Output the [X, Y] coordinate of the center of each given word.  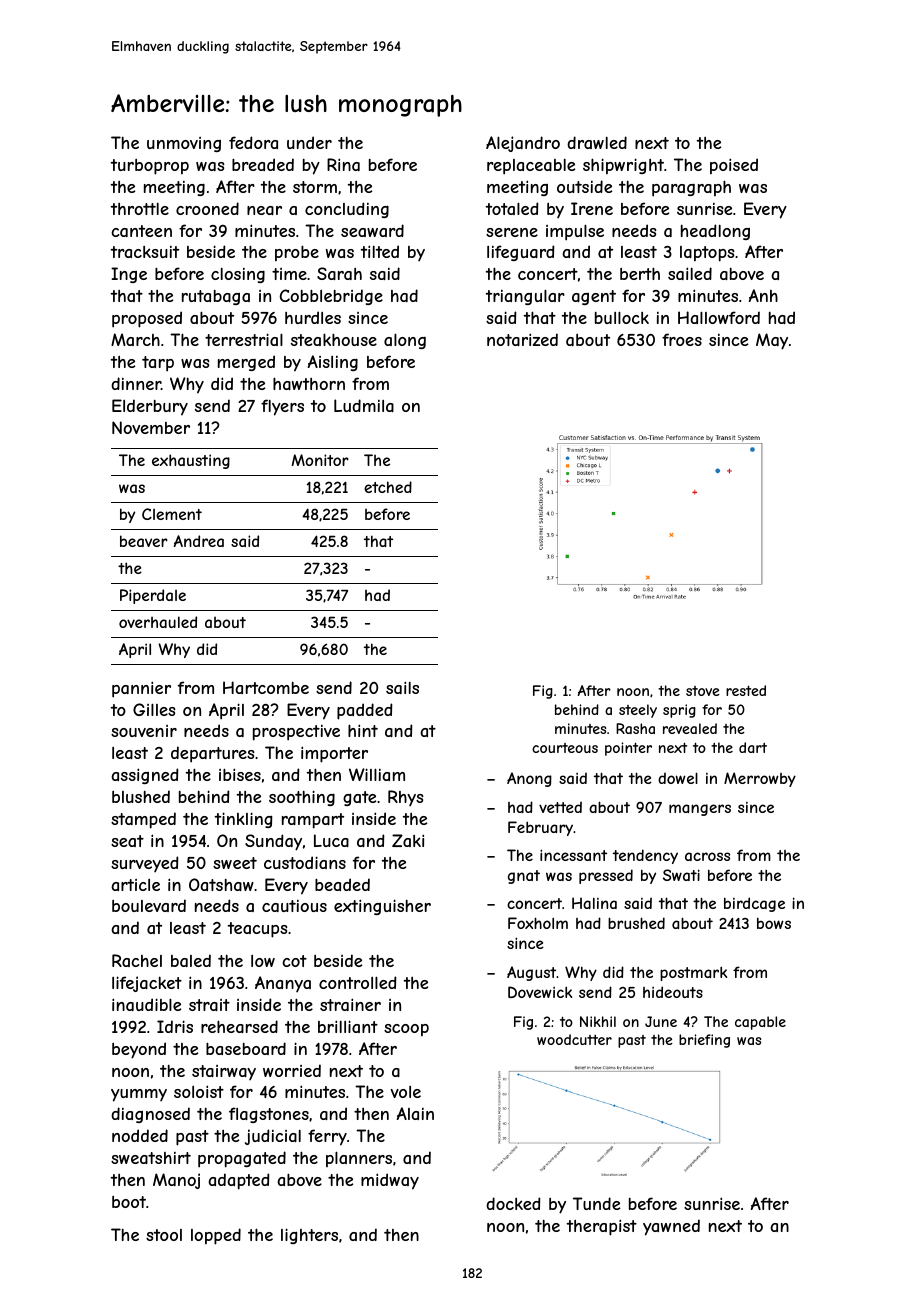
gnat [524, 877]
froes [682, 339]
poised [734, 166]
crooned [207, 208]
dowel [678, 778]
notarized [522, 339]
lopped [216, 1236]
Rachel [137, 960]
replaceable [531, 167]
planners [359, 1159]
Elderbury [150, 407]
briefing [704, 1041]
